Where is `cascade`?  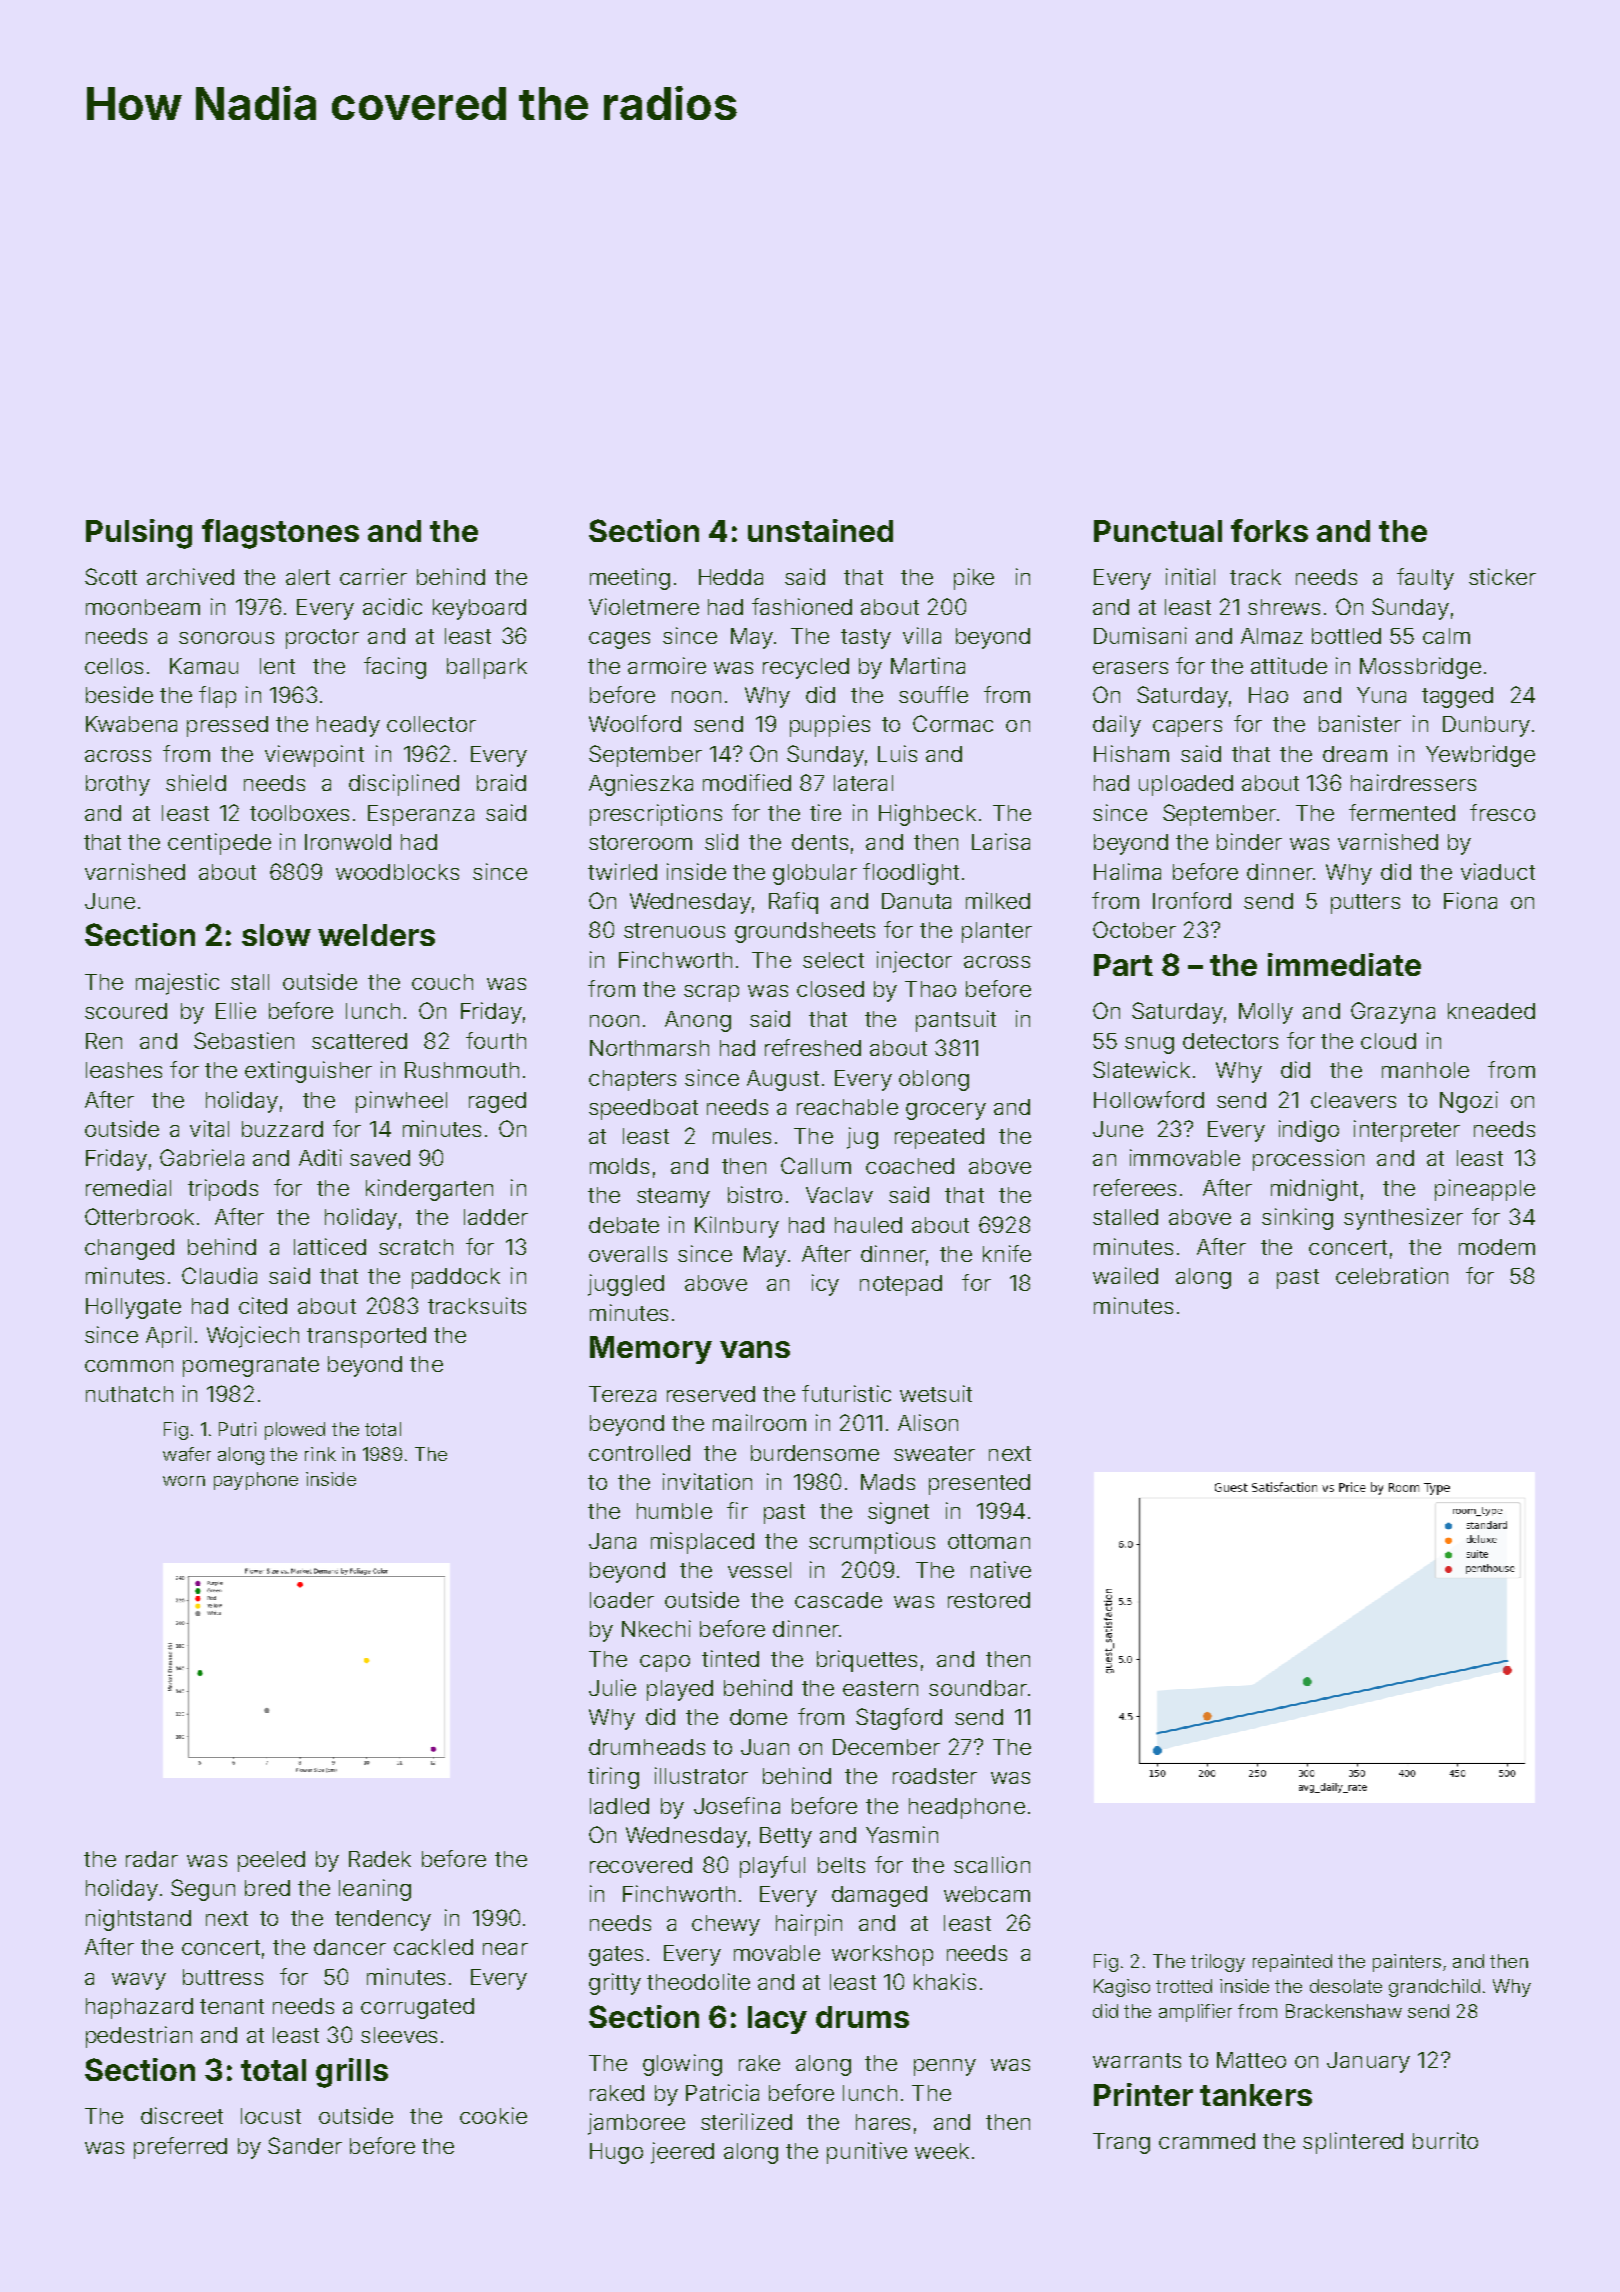
cascade is located at coordinates (838, 1600).
